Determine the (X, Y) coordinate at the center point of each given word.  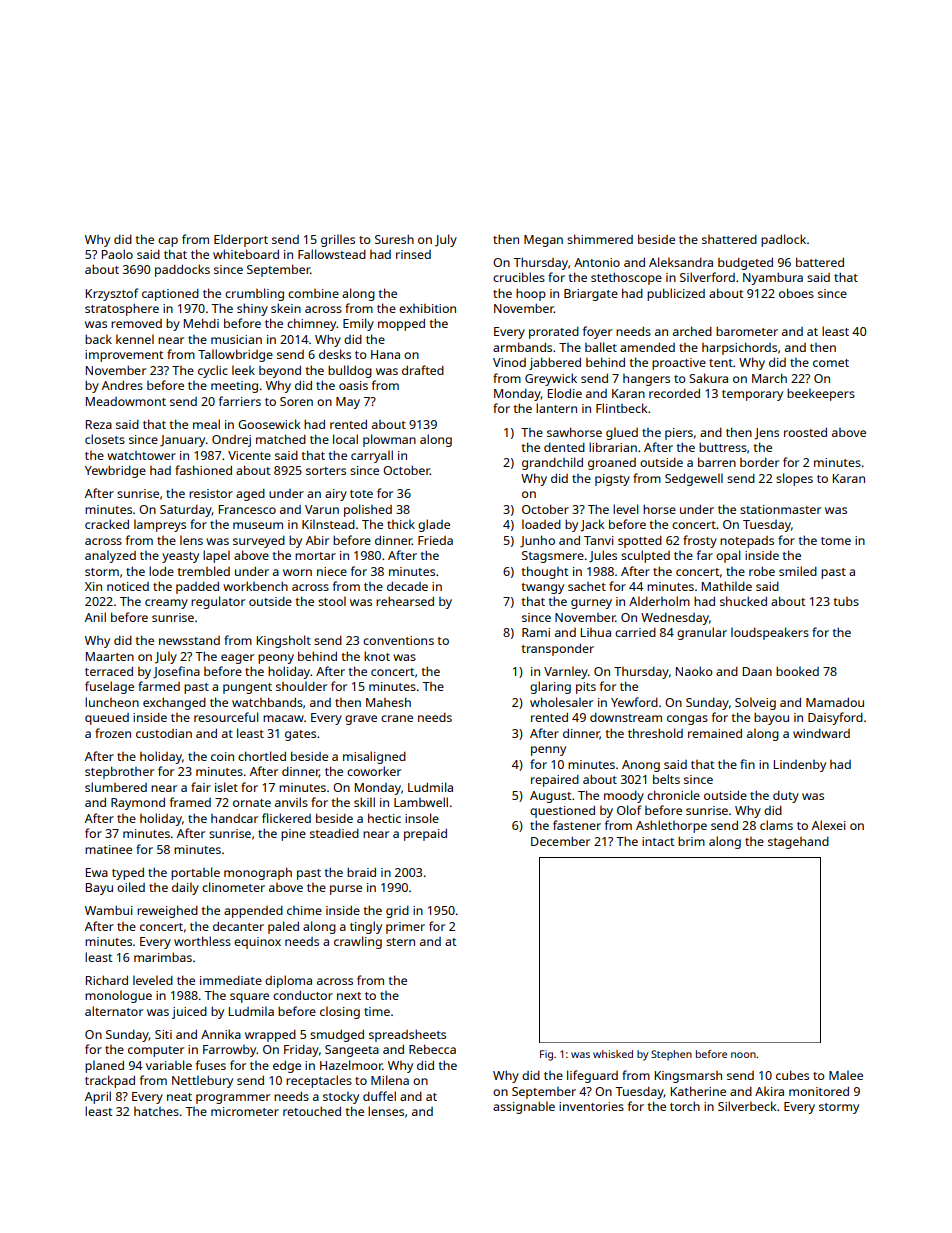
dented (564, 447)
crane (397, 718)
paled (283, 927)
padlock (783, 240)
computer (156, 1051)
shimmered (600, 239)
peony (276, 659)
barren (717, 462)
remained (715, 733)
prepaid (425, 835)
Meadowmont (126, 401)
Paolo (117, 254)
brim (691, 841)
